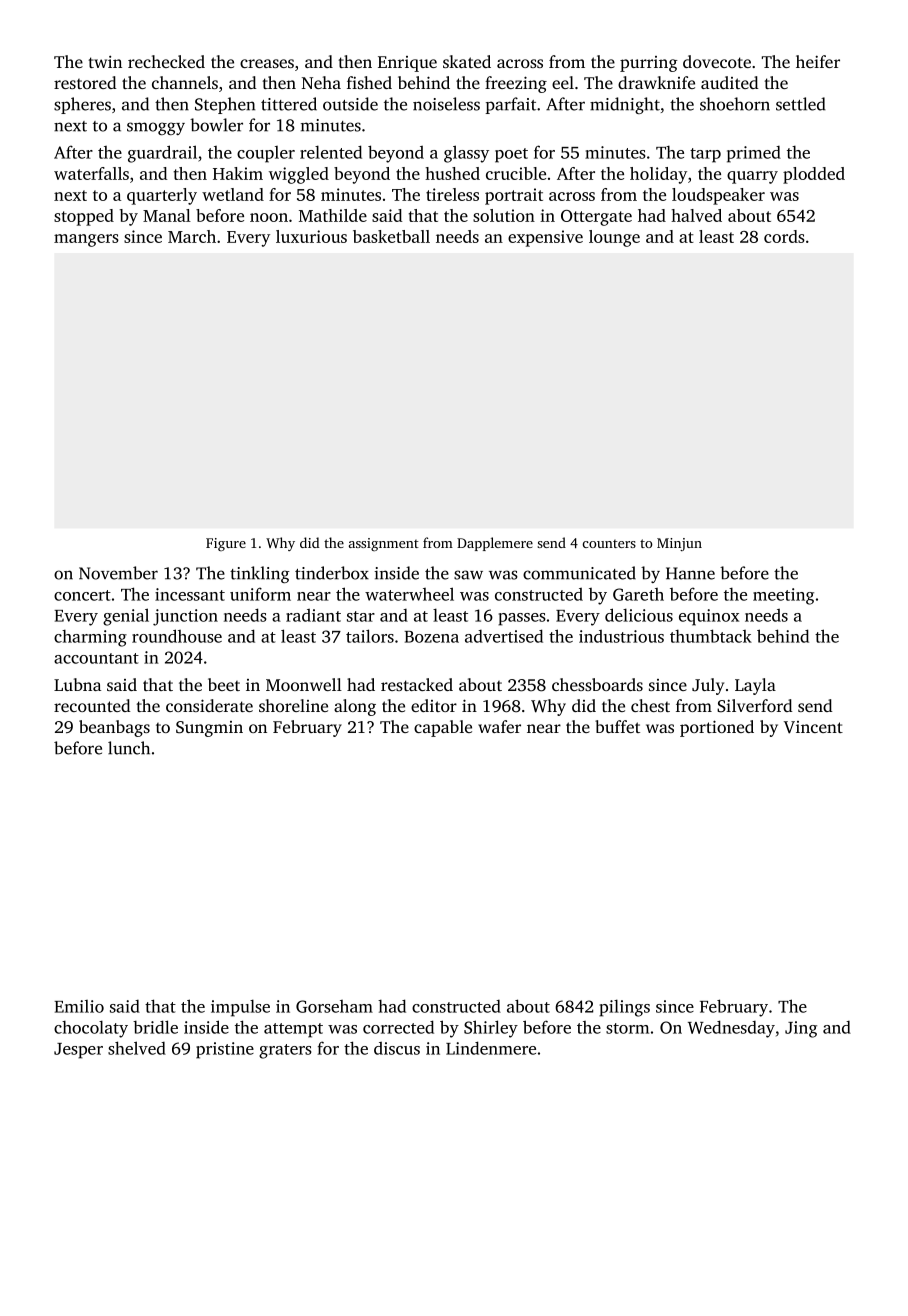  I want to click on assignment, so click(384, 544).
